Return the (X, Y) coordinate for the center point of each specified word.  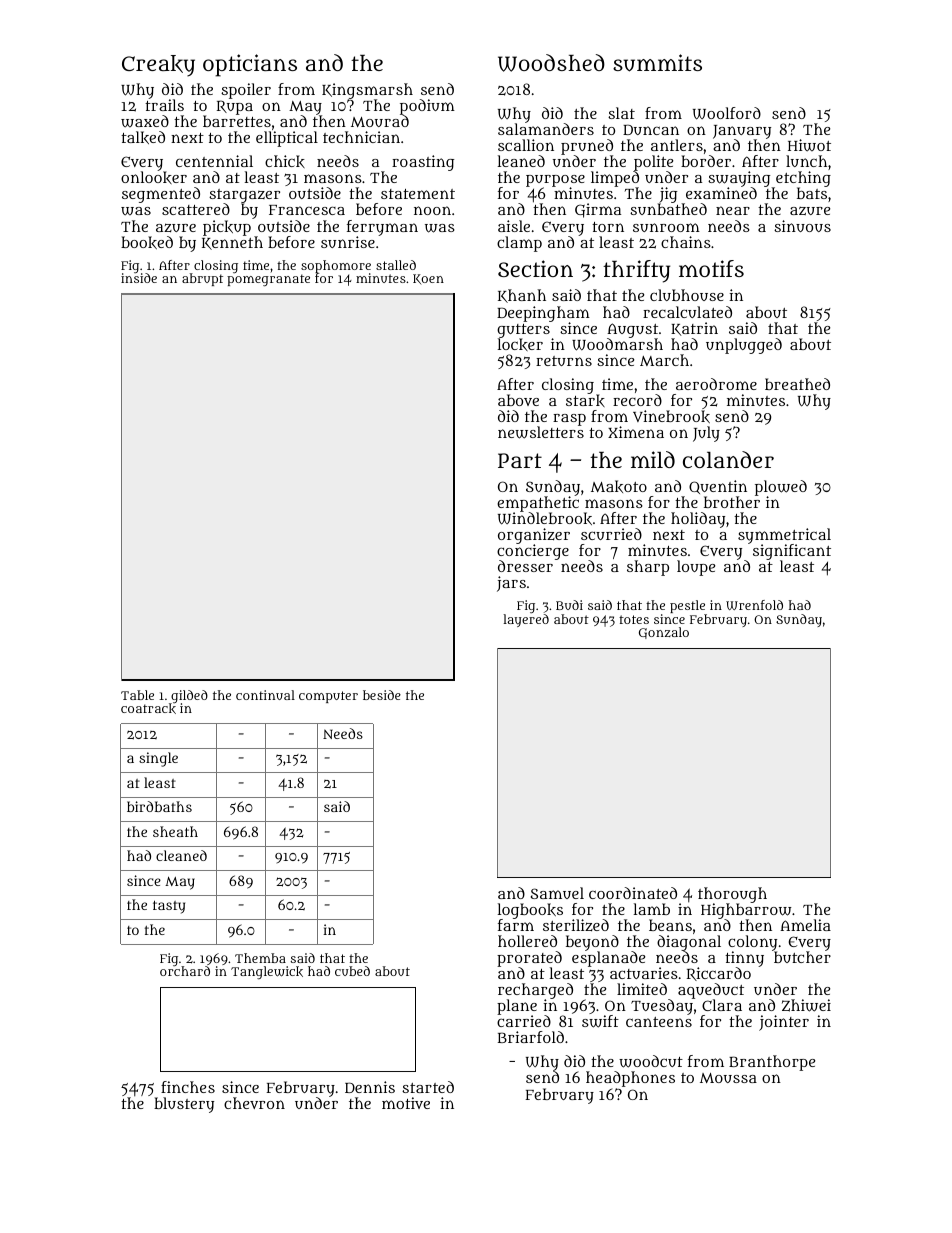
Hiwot (809, 145)
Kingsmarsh (367, 91)
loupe (696, 568)
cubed (352, 971)
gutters (523, 331)
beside (382, 695)
